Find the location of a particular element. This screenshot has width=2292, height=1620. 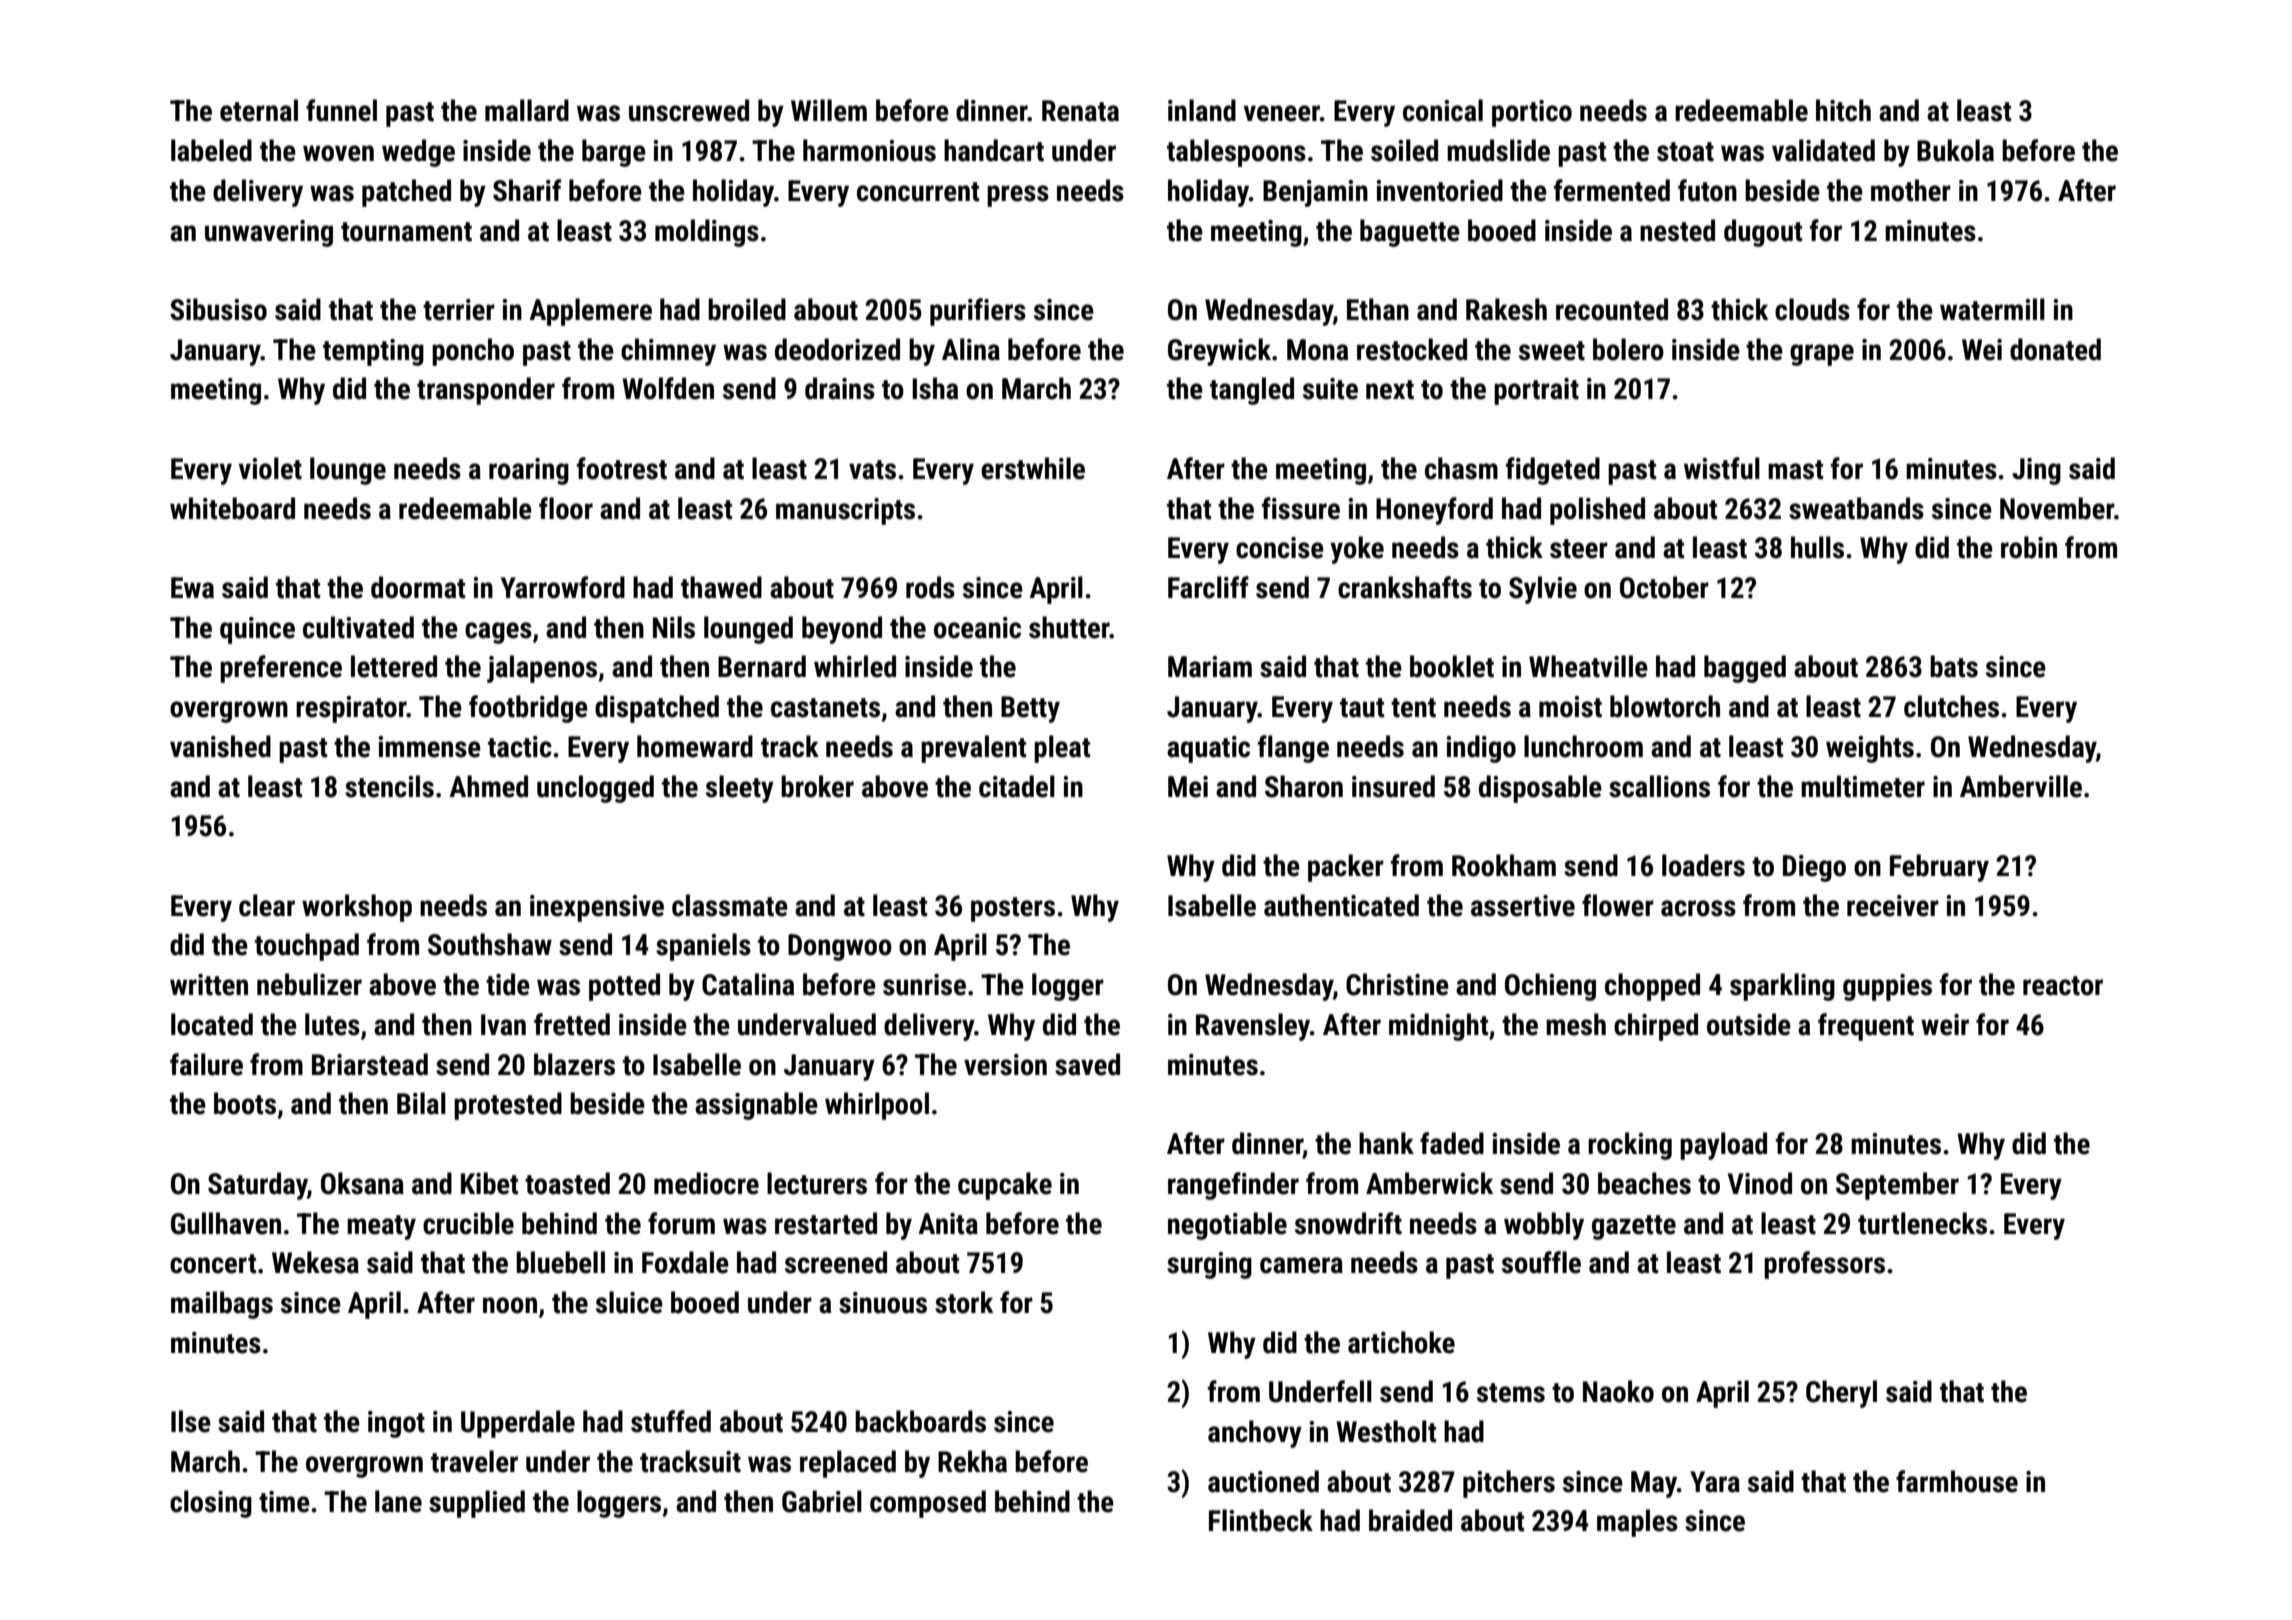

unscrewed is located at coordinates (689, 110).
